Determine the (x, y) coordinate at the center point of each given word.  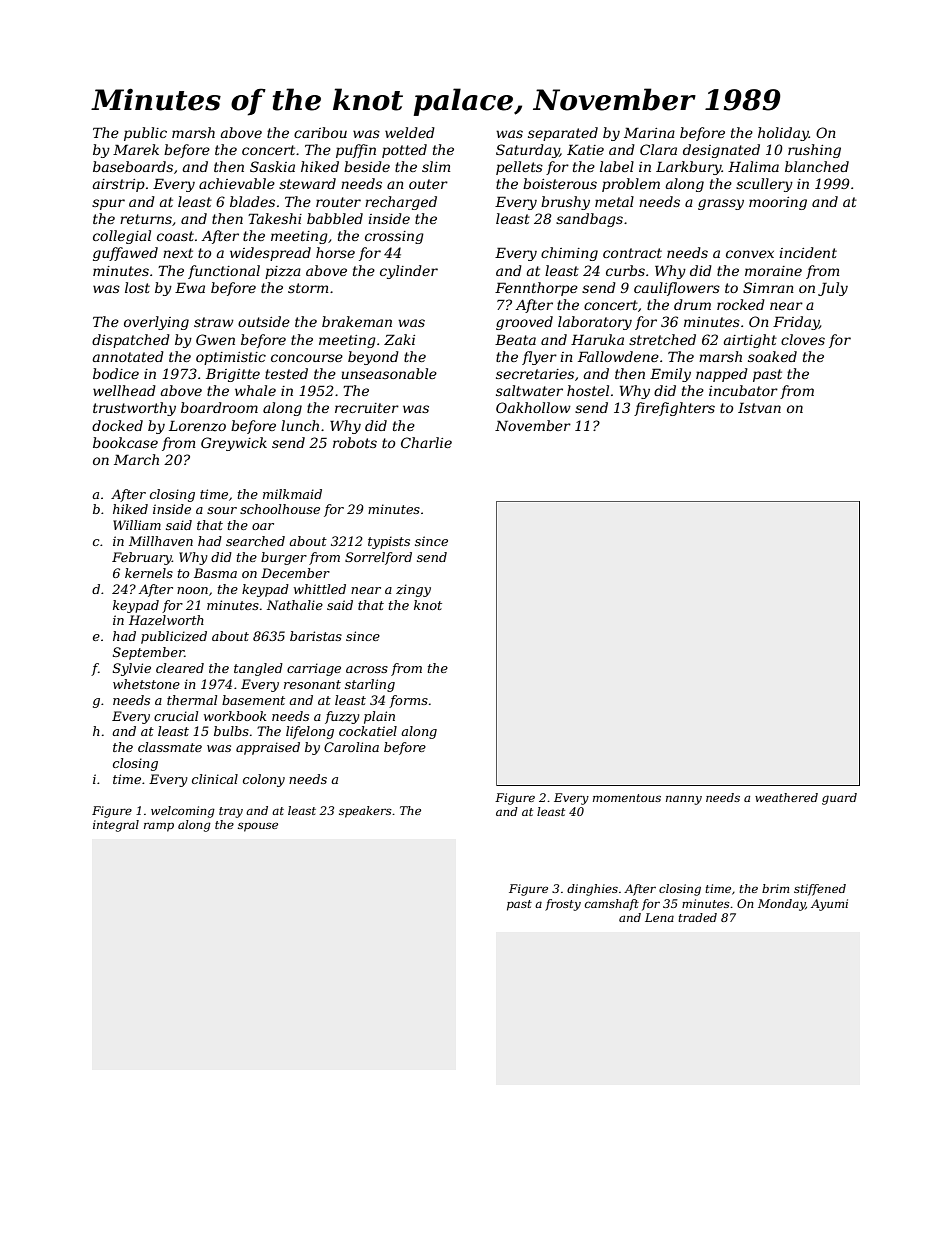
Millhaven (161, 541)
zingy (413, 590)
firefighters (674, 409)
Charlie (426, 442)
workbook (235, 716)
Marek (136, 149)
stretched (662, 339)
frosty (563, 905)
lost (137, 287)
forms (408, 701)
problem (631, 185)
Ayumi (829, 905)
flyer (539, 358)
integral (116, 826)
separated (563, 134)
